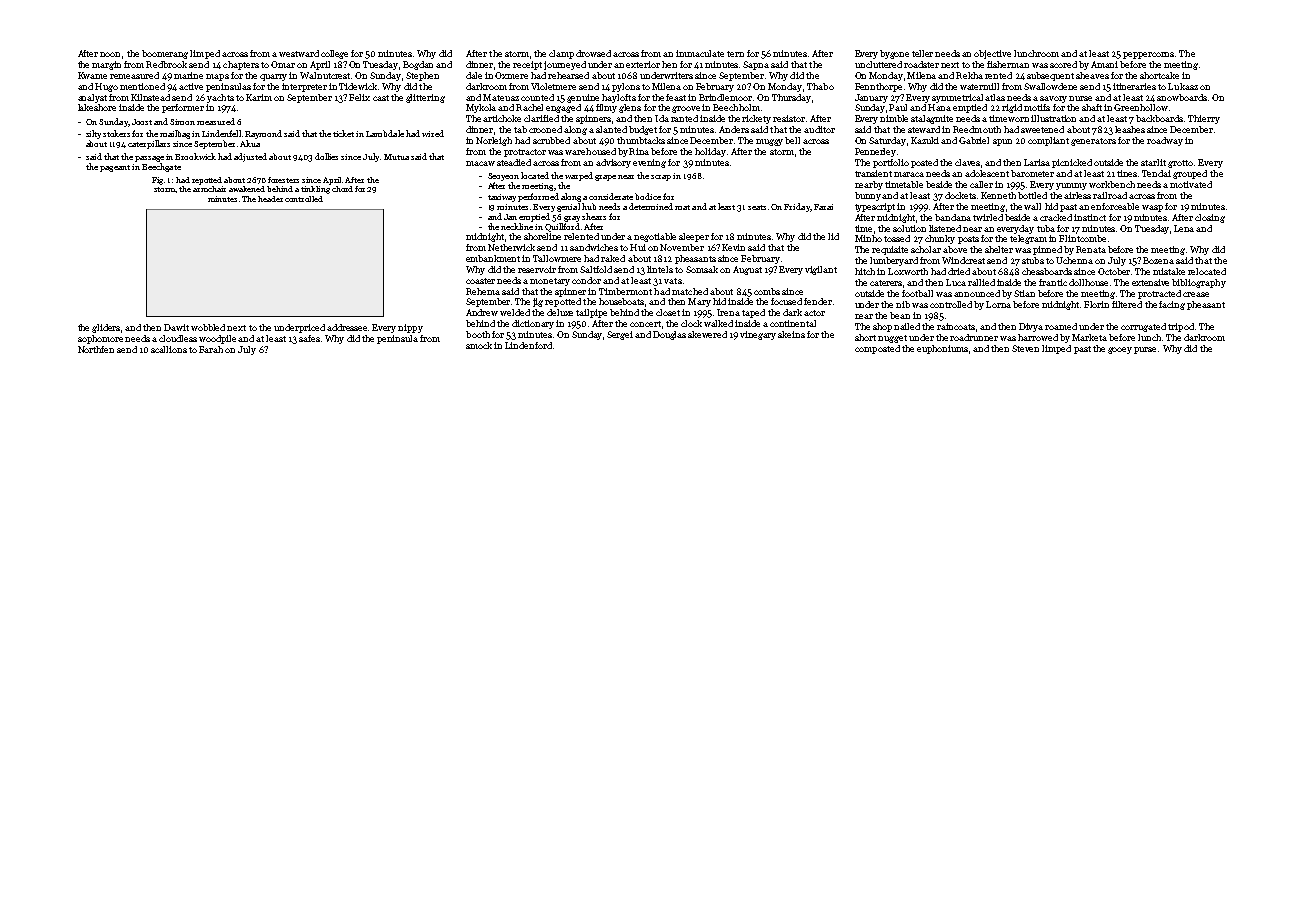 The height and width of the document is (924, 1308). I want to click on header, so click(270, 199).
